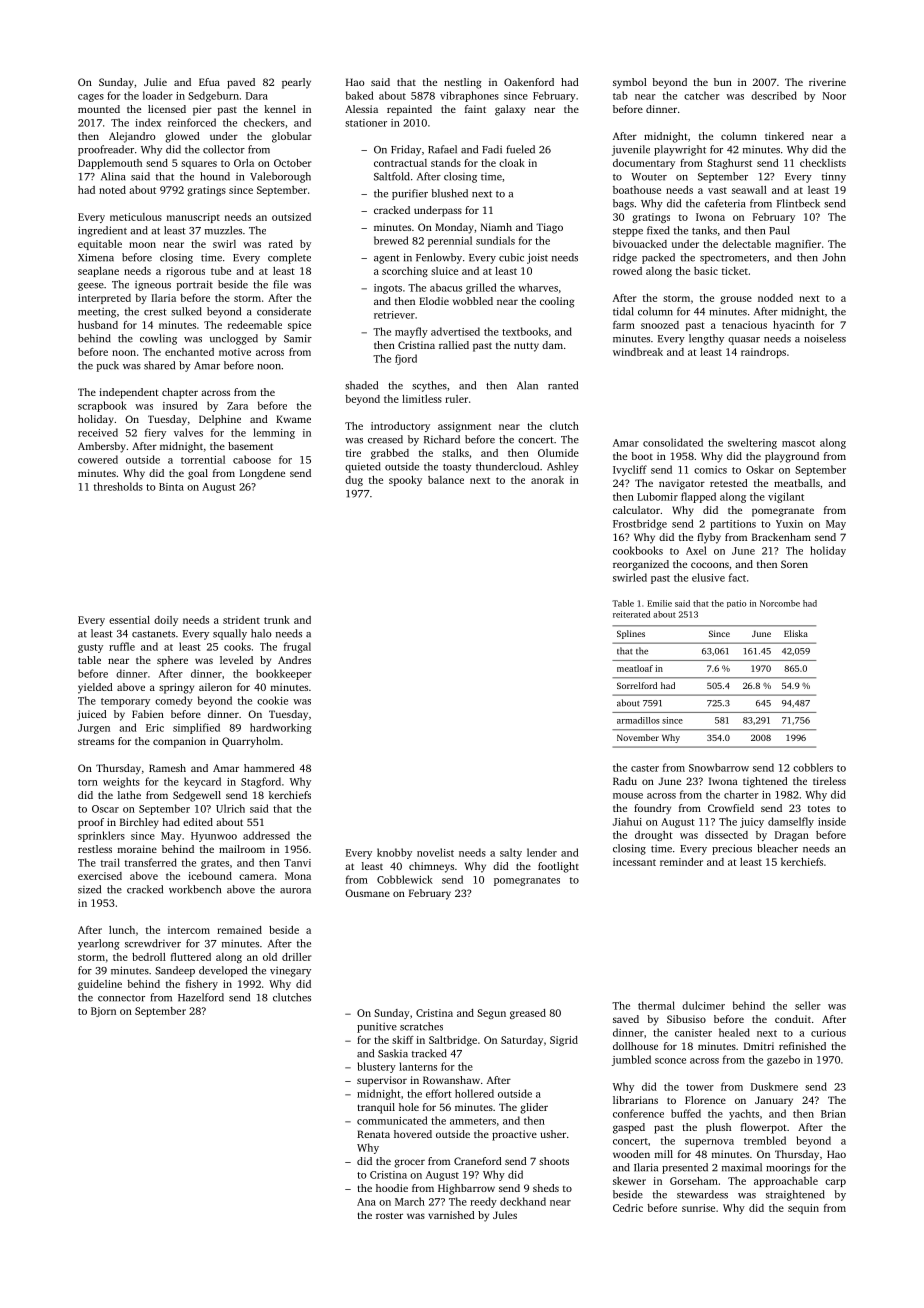 This screenshot has height=1308, width=924. I want to click on meatloaf, so click(635, 668).
